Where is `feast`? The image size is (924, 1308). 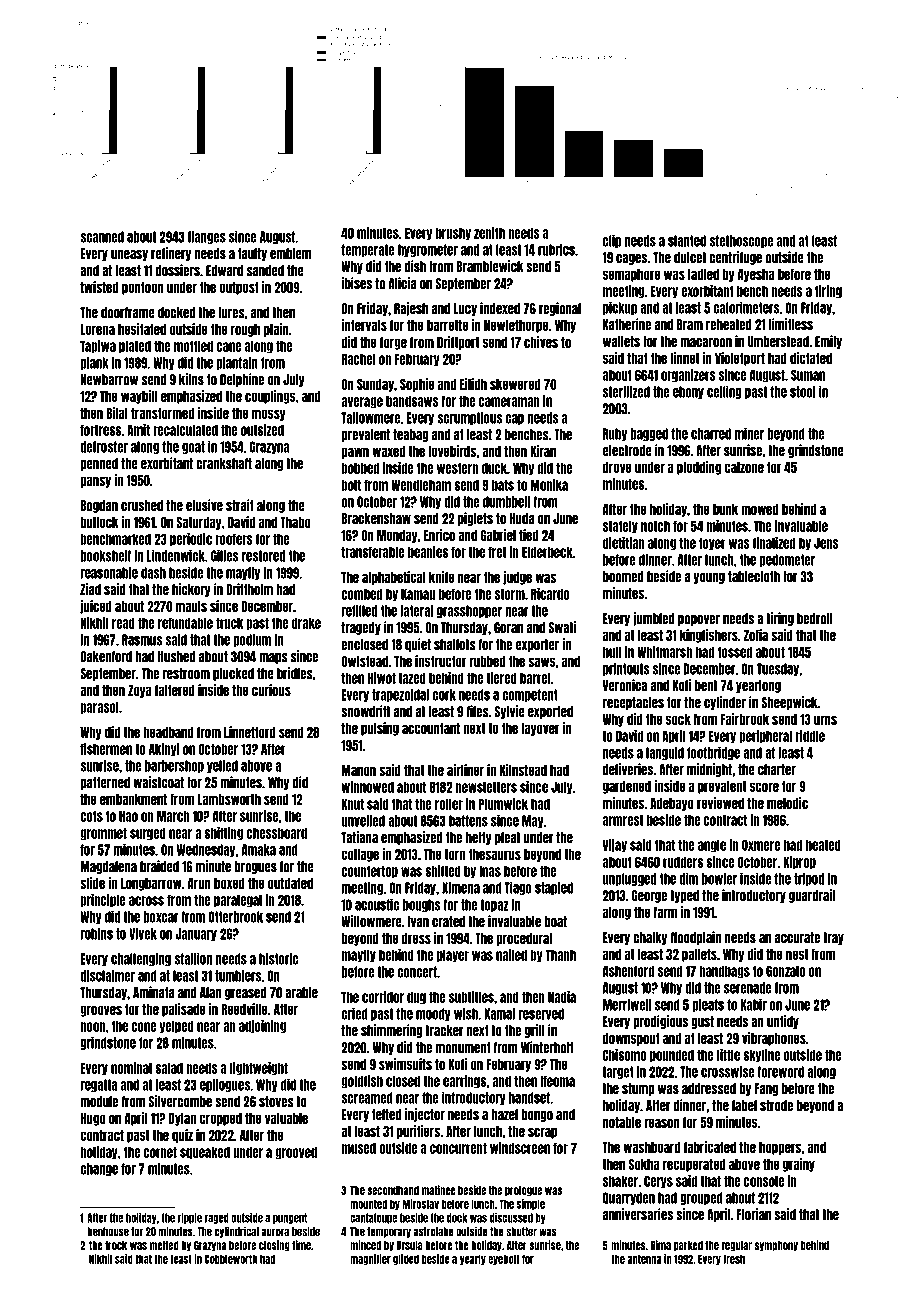 feast is located at coordinates (181, 1259).
